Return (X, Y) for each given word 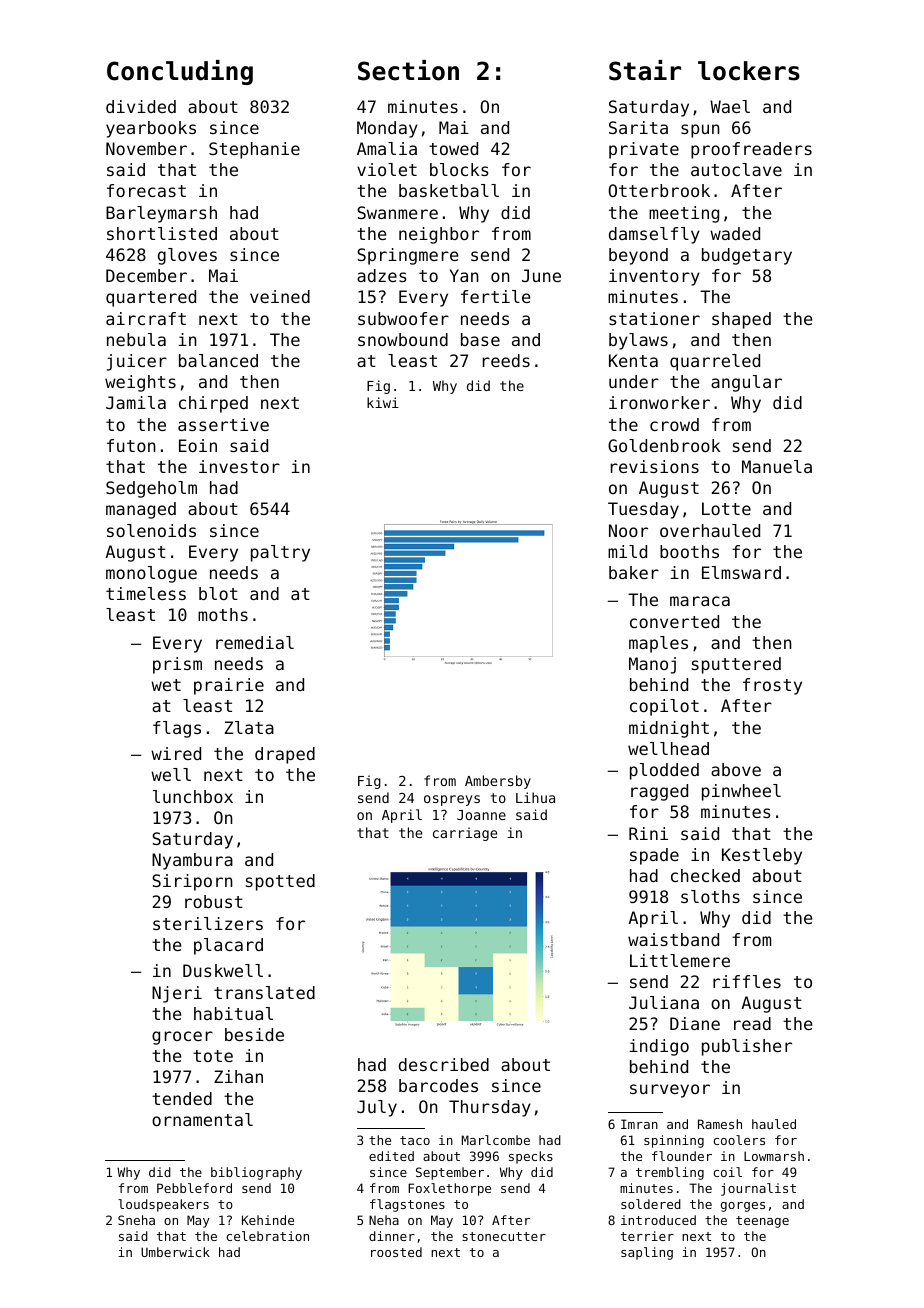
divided (141, 106)
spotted (280, 882)
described (444, 1064)
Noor (628, 530)
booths (689, 551)
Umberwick (175, 1252)
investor (239, 466)
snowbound (403, 339)
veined (280, 296)
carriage (465, 834)
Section (408, 70)
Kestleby (762, 856)
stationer (654, 318)
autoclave (736, 169)
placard (228, 946)
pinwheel (741, 792)
